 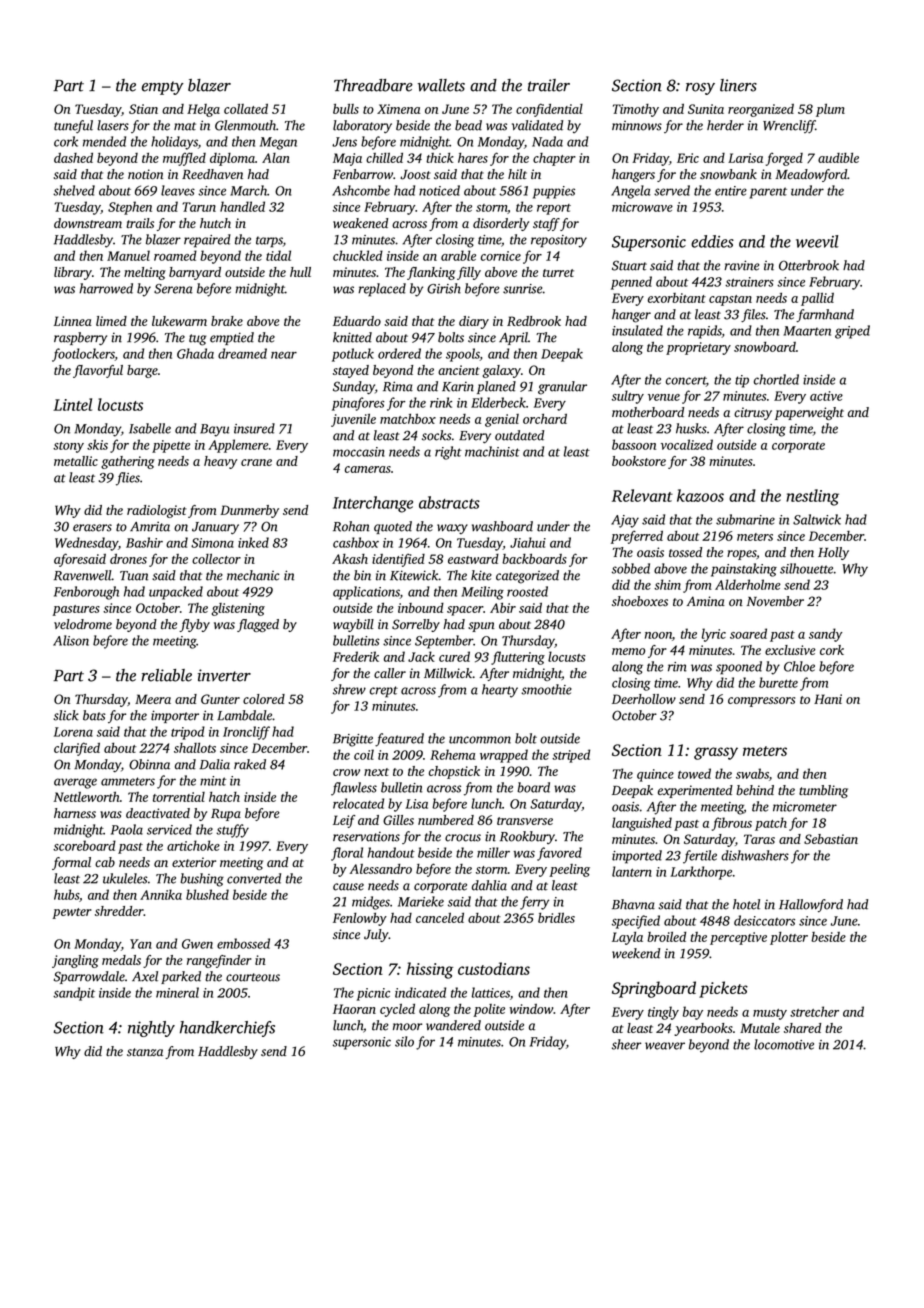 I want to click on nestling, so click(x=812, y=497).
